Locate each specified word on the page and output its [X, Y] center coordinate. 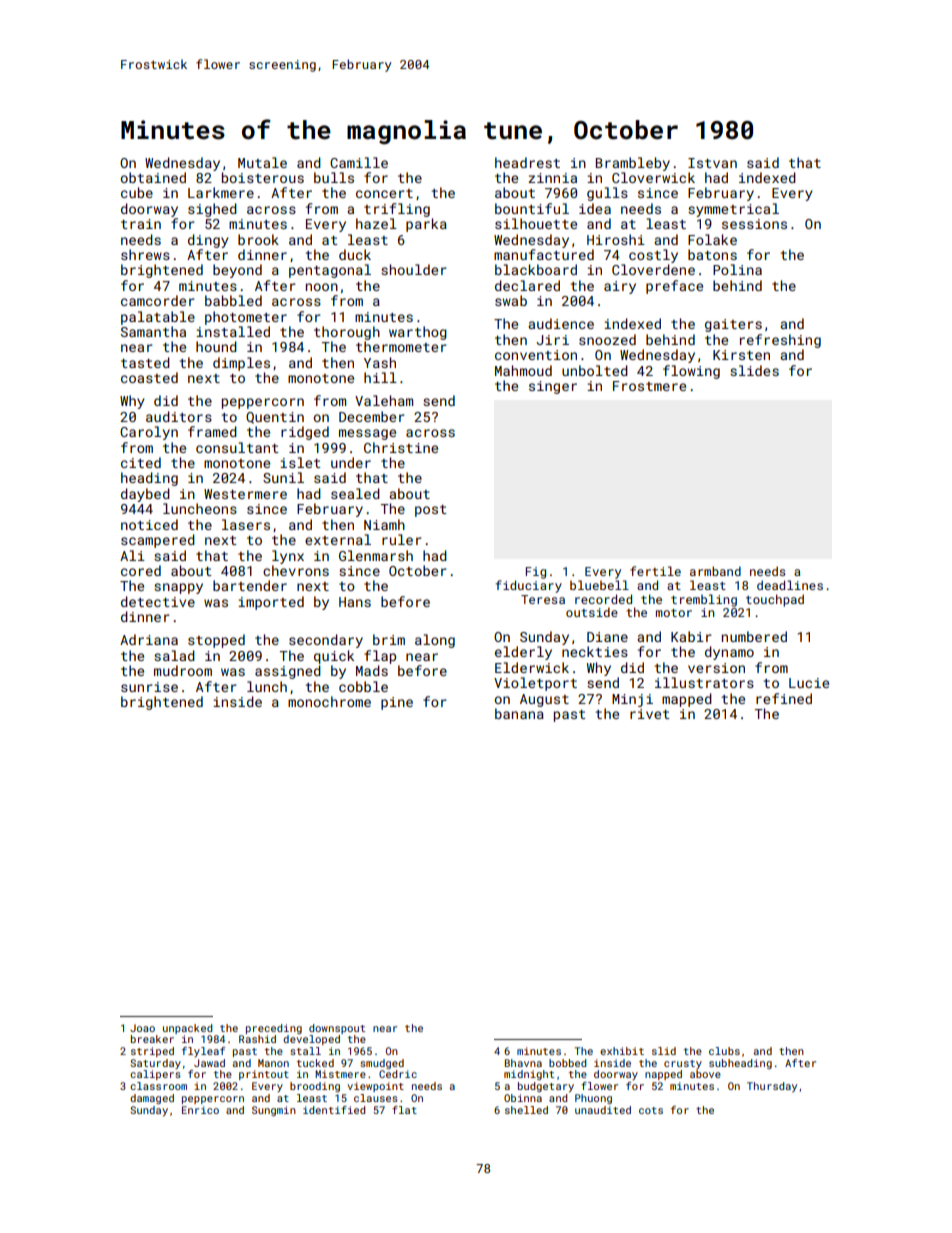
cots [651, 1110]
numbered [754, 636]
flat [404, 1110]
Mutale [262, 162]
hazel [376, 223]
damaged [152, 1099]
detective [158, 601]
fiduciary [528, 586]
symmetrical [733, 210]
